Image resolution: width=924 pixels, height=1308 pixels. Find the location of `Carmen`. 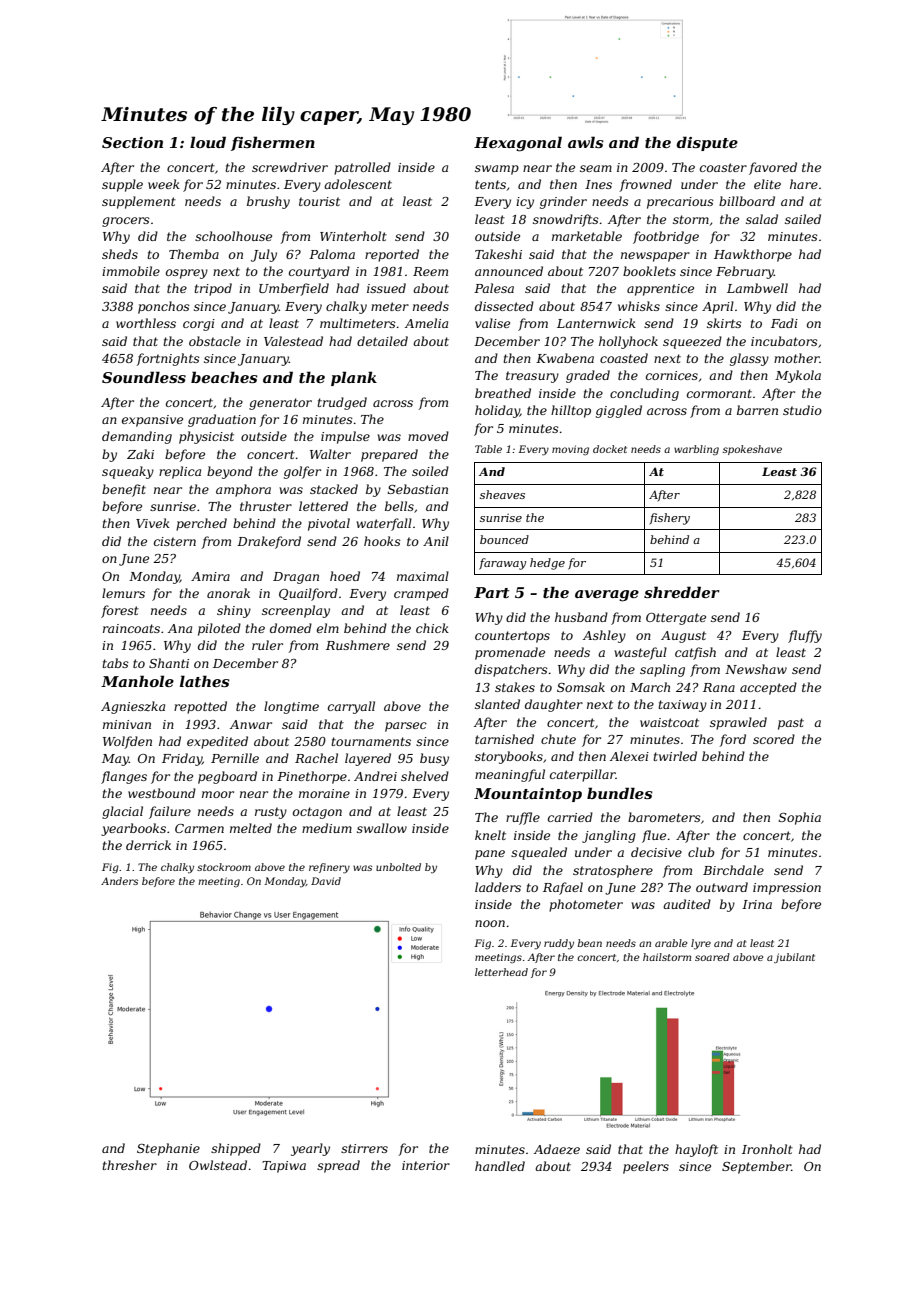

Carmen is located at coordinates (199, 828).
